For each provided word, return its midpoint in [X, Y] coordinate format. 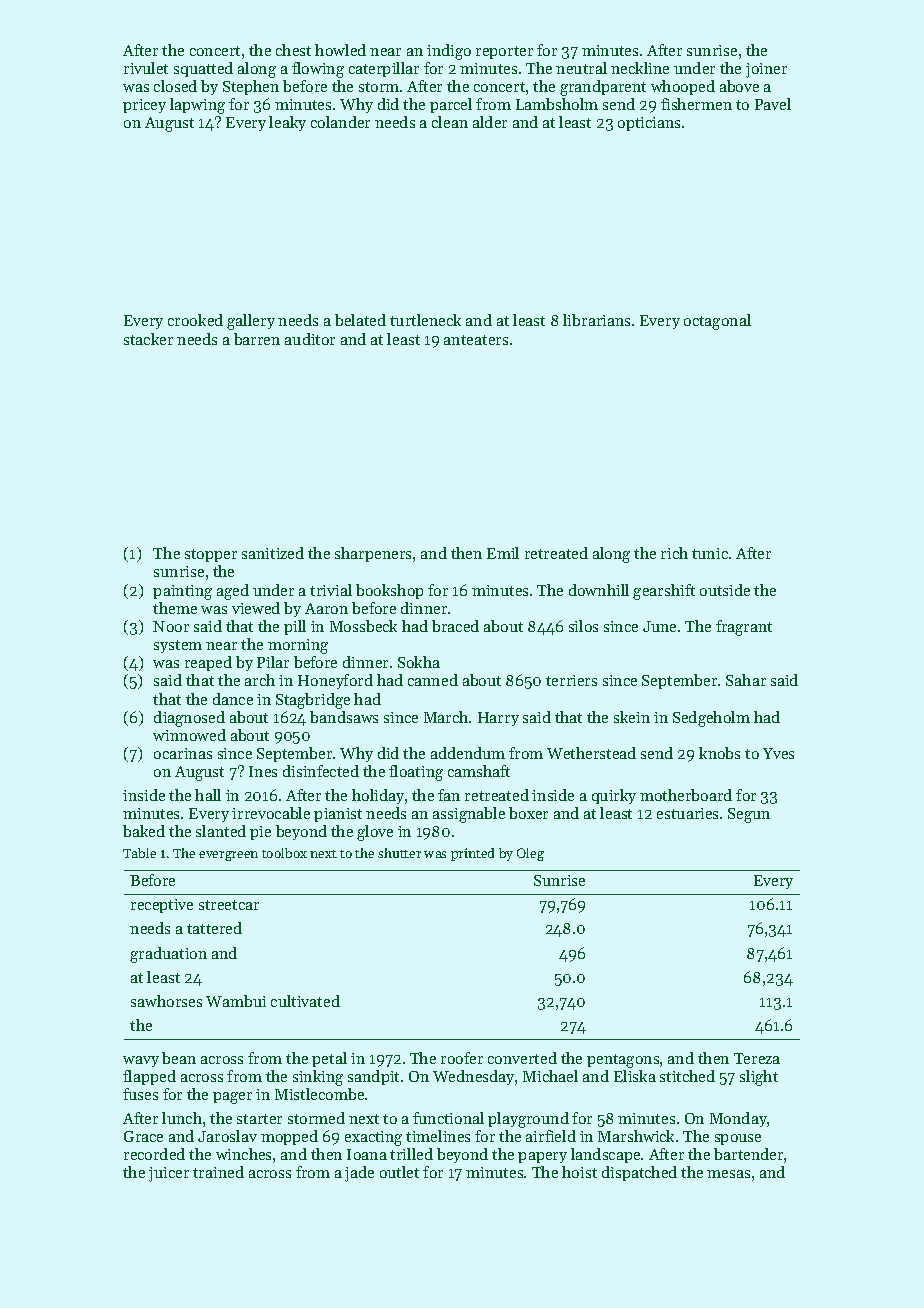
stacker [148, 339]
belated [360, 320]
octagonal [717, 322]
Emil [503, 553]
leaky [287, 123]
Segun [749, 815]
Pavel [773, 104]
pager [232, 1098]
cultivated [305, 1001]
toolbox [284, 853]
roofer [462, 1058]
